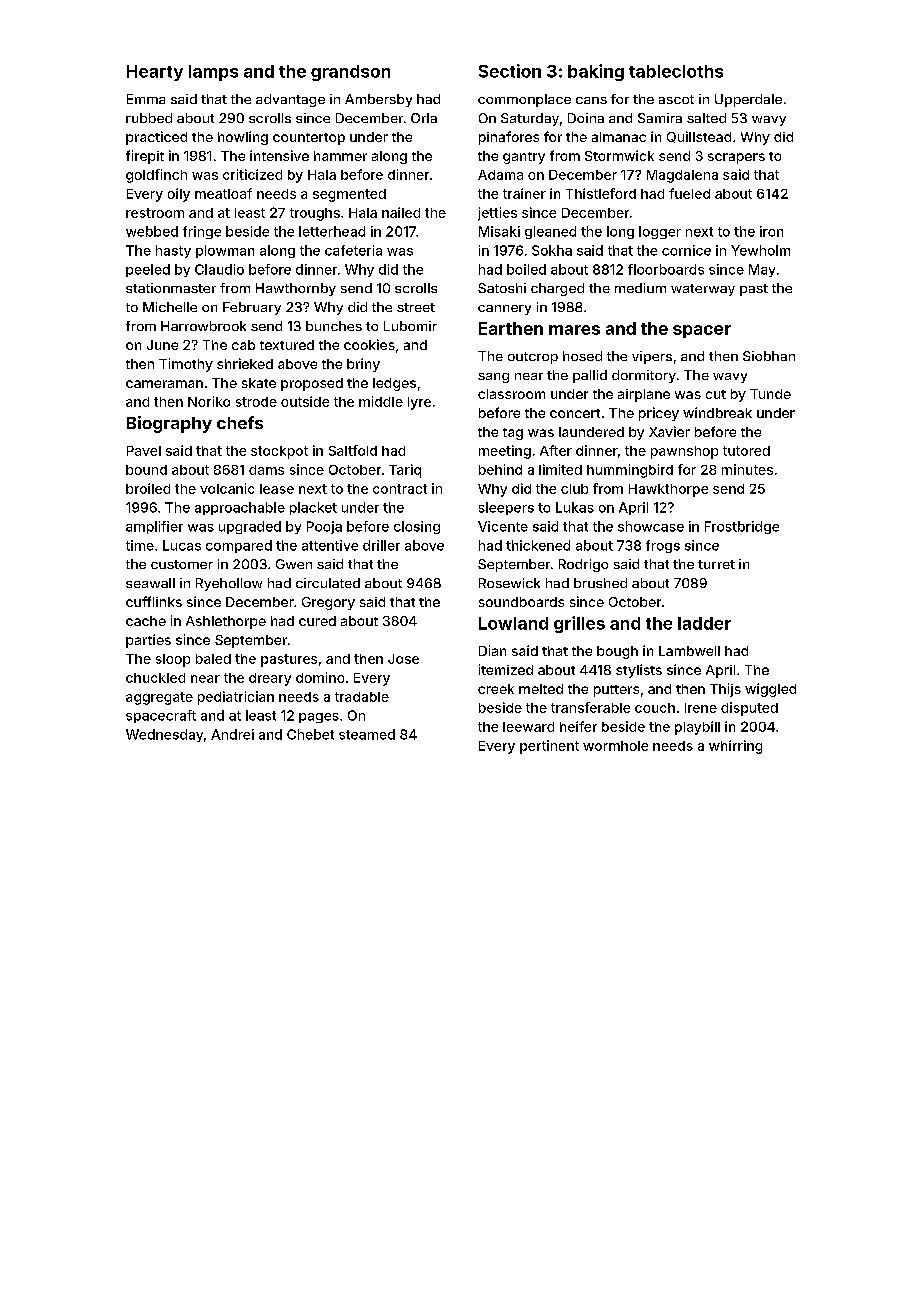 Image resolution: width=924 pixels, height=1314 pixels. What do you see at coordinates (312, 384) in the screenshot?
I see `proposed` at bounding box center [312, 384].
